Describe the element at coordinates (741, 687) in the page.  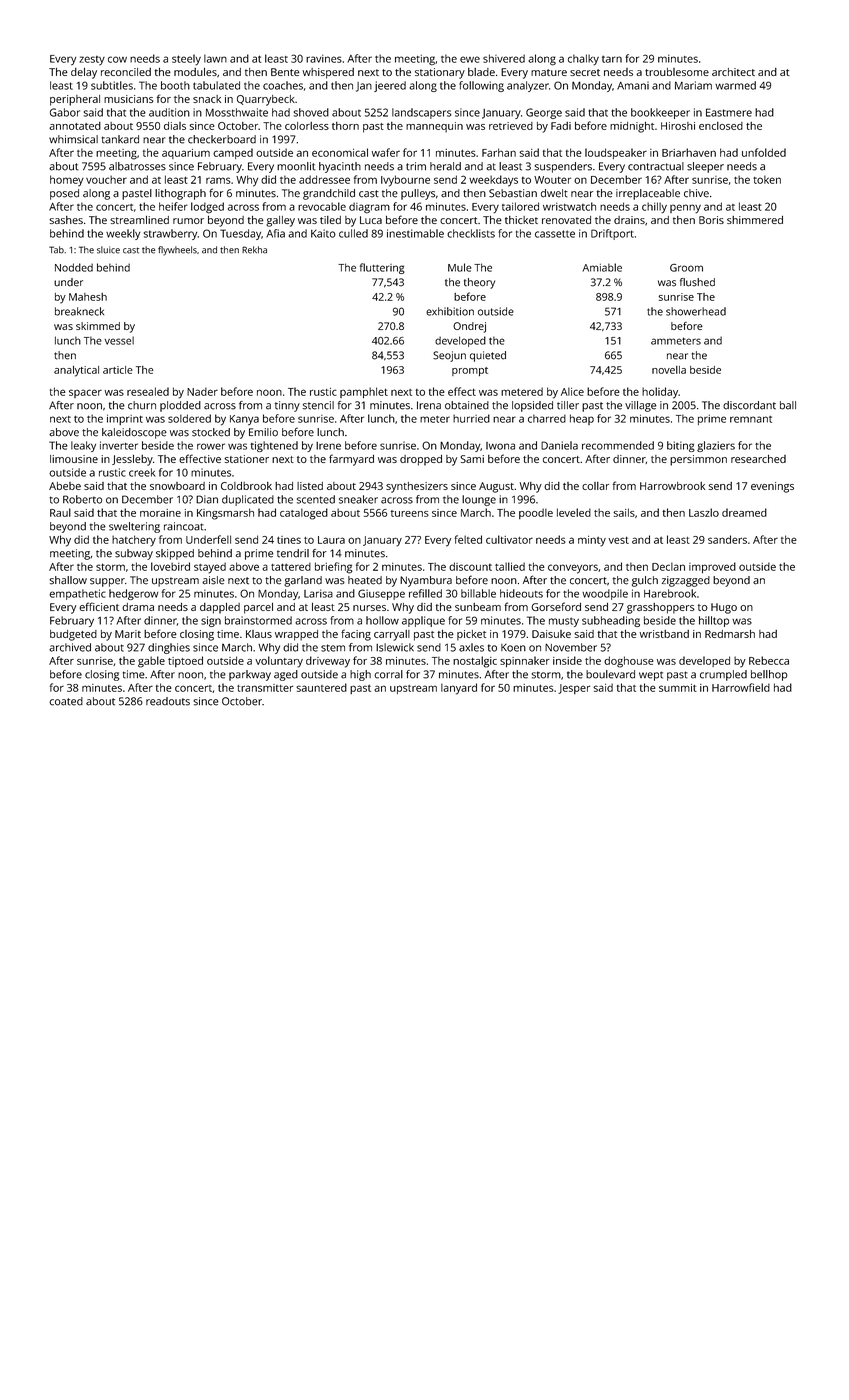
I see `Harrowfield` at that location.
